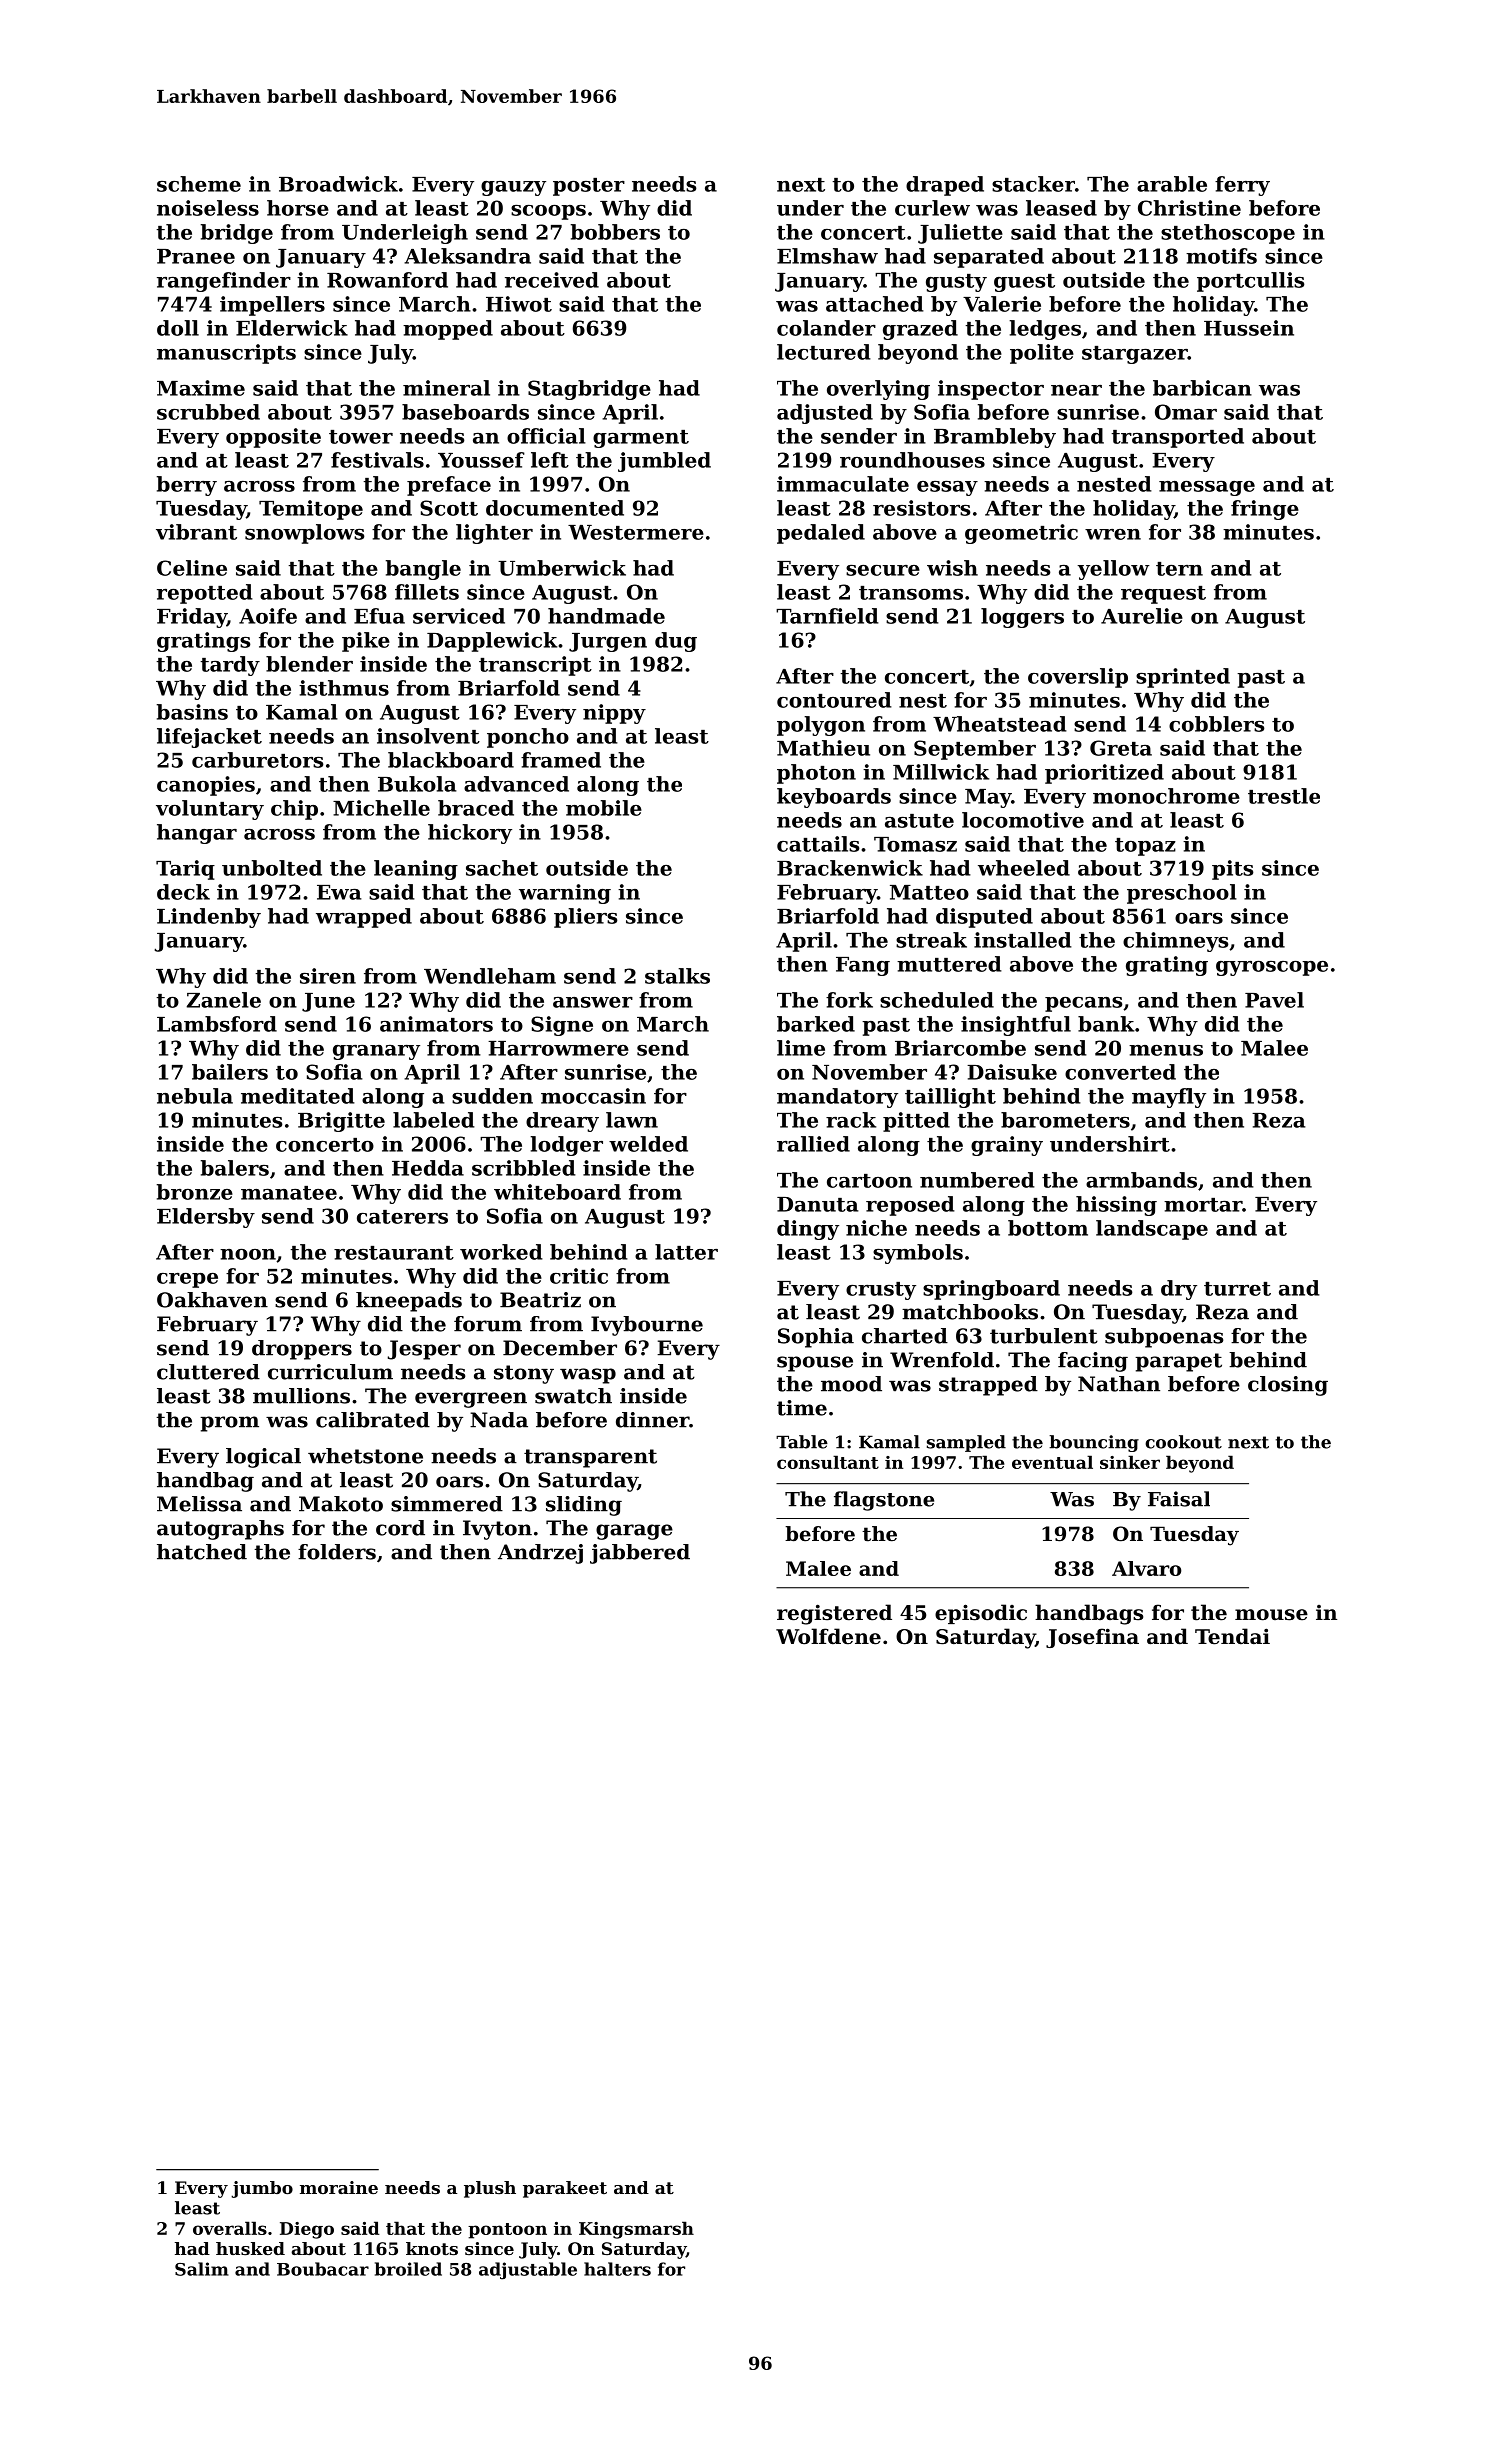 The height and width of the screenshot is (2464, 1496). Describe the element at coordinates (262, 2189) in the screenshot. I see `jumbo` at that location.
